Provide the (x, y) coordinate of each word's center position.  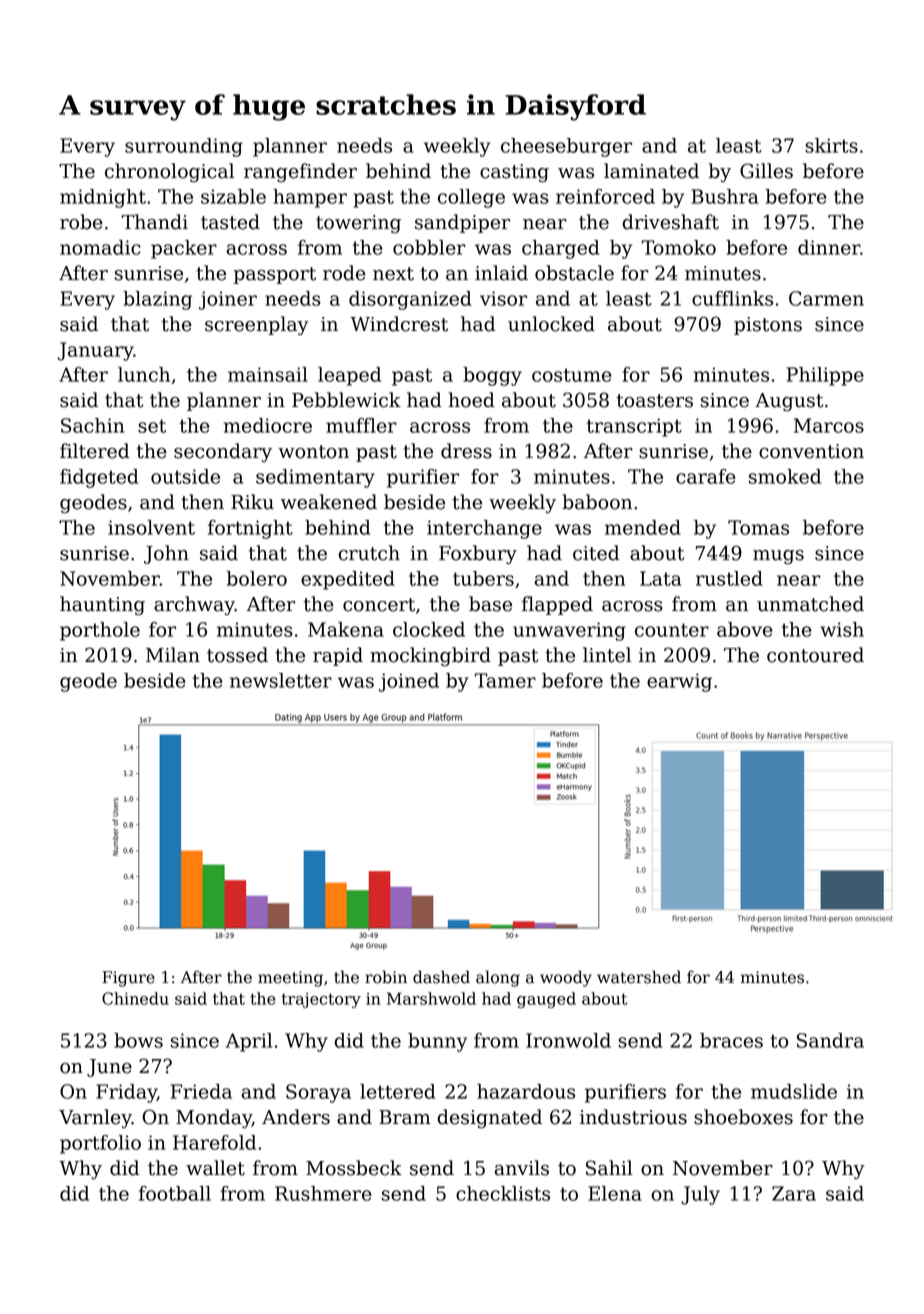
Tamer (505, 680)
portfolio (100, 1144)
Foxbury (478, 554)
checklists (503, 1193)
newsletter (281, 680)
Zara (794, 1193)
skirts (831, 145)
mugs (778, 557)
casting (514, 173)
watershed (639, 977)
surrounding (184, 147)
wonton (313, 452)
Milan (173, 655)
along (498, 978)
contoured (815, 655)
